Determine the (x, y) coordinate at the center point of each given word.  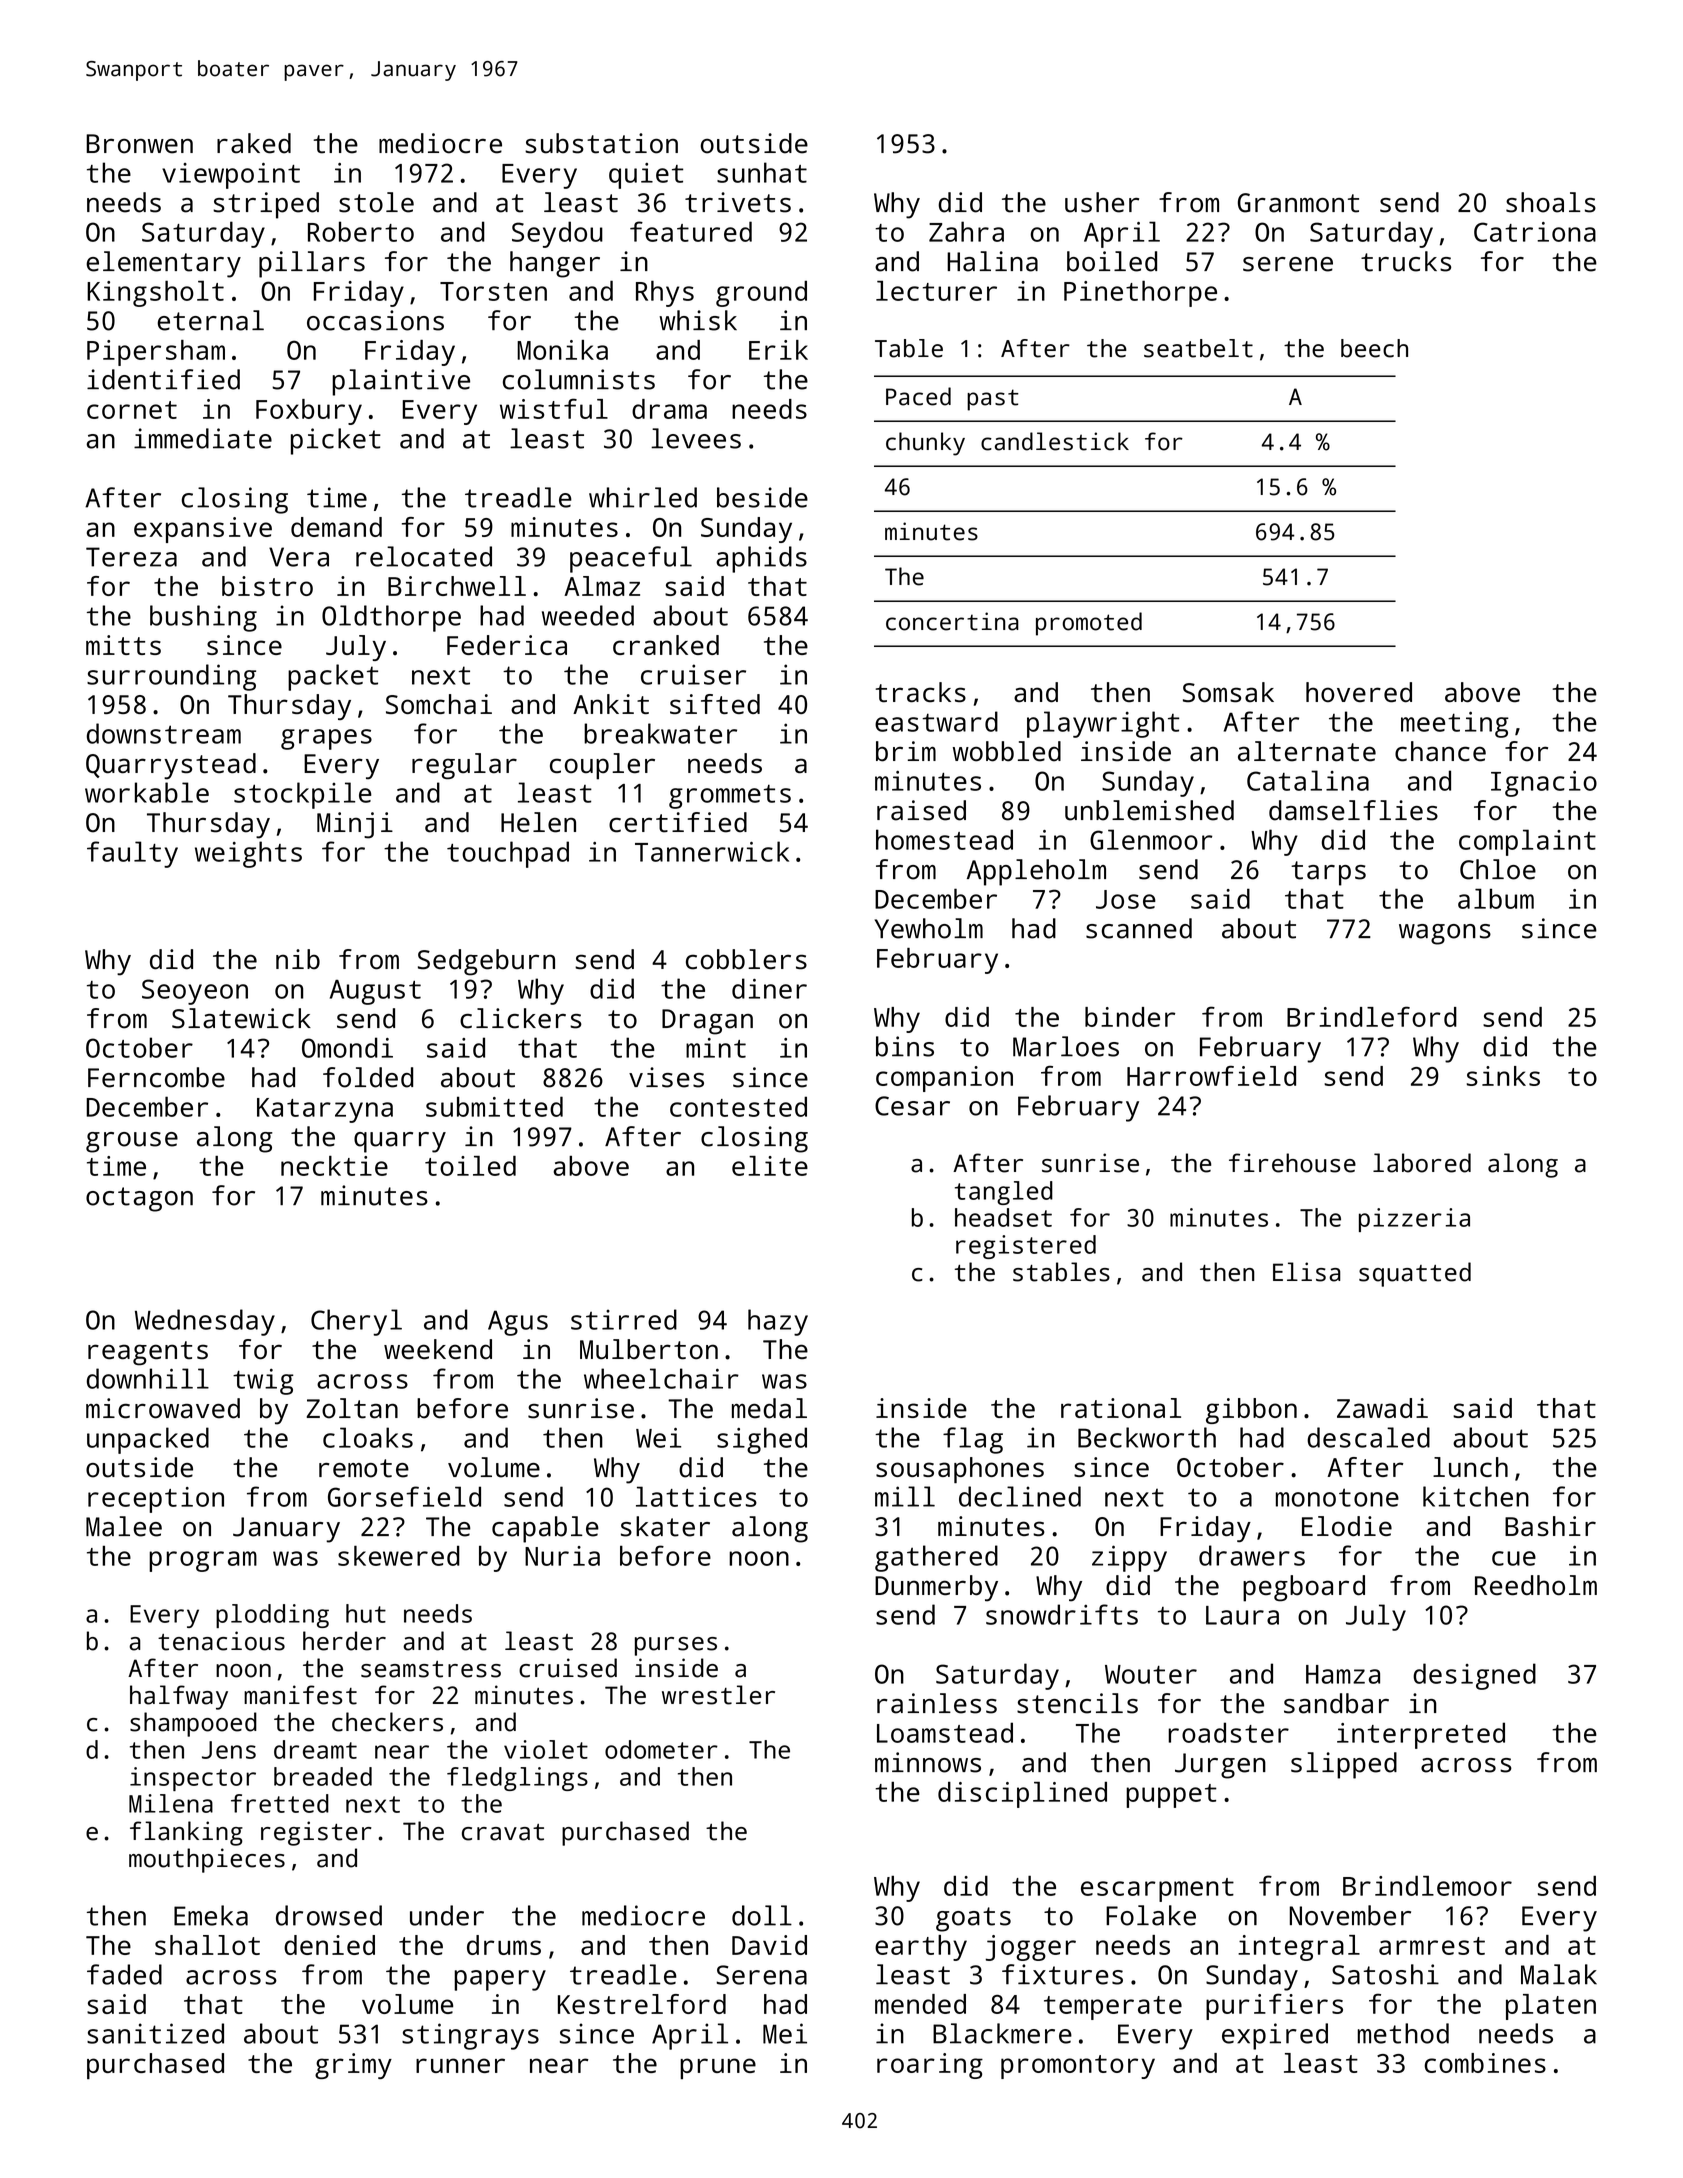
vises (666, 1077)
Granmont (1298, 203)
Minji (355, 825)
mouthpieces (207, 1860)
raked (254, 143)
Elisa (1307, 1272)
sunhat (762, 172)
